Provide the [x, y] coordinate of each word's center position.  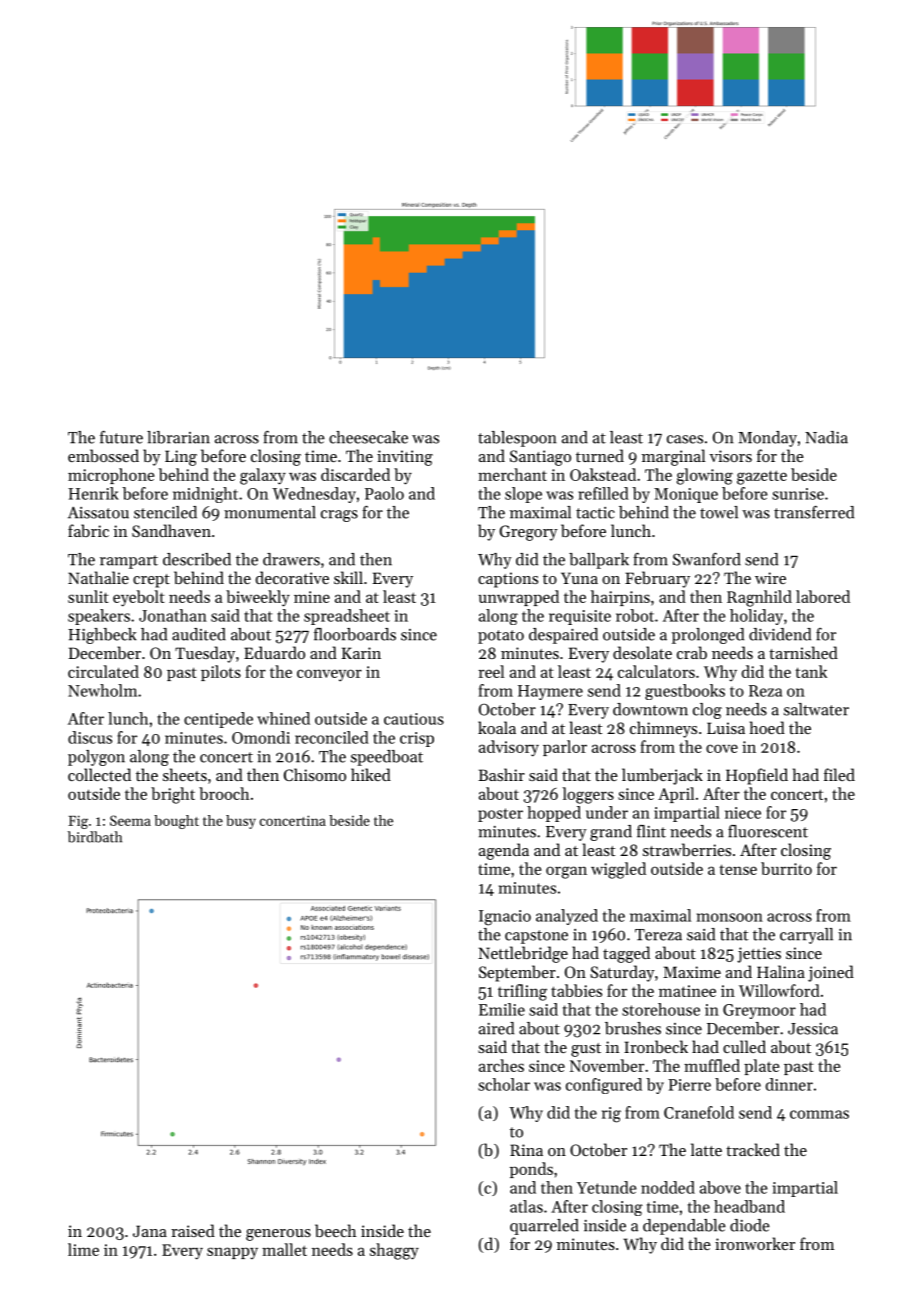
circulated [103, 671]
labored [823, 596]
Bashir [501, 774]
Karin [361, 653]
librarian [178, 437]
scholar [504, 1084]
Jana [150, 1231]
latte [706, 1149]
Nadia [826, 437]
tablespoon [517, 439]
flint [651, 831]
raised [193, 1230]
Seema [130, 820]
